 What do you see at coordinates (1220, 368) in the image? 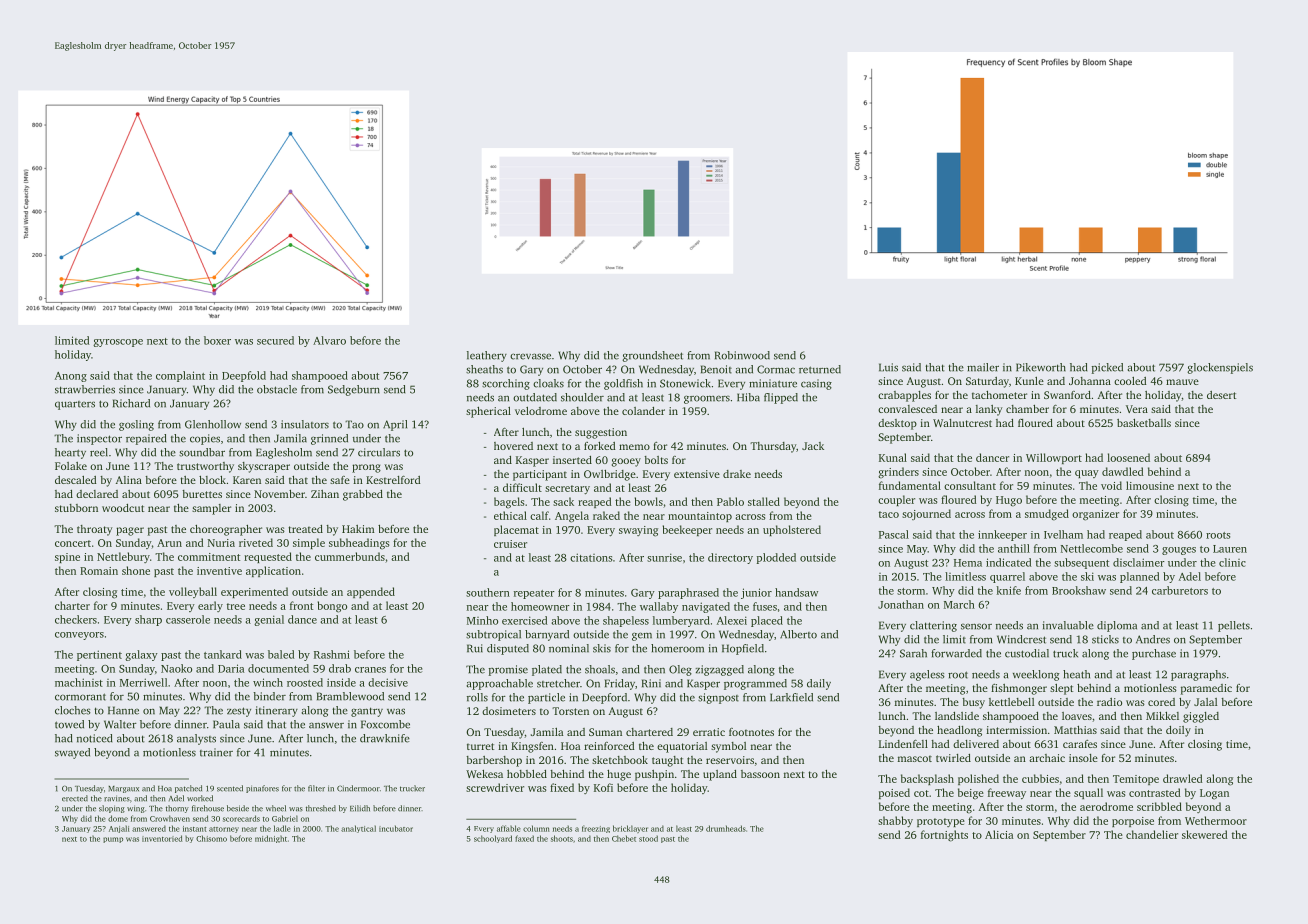
I see `glockenspiels` at bounding box center [1220, 368].
